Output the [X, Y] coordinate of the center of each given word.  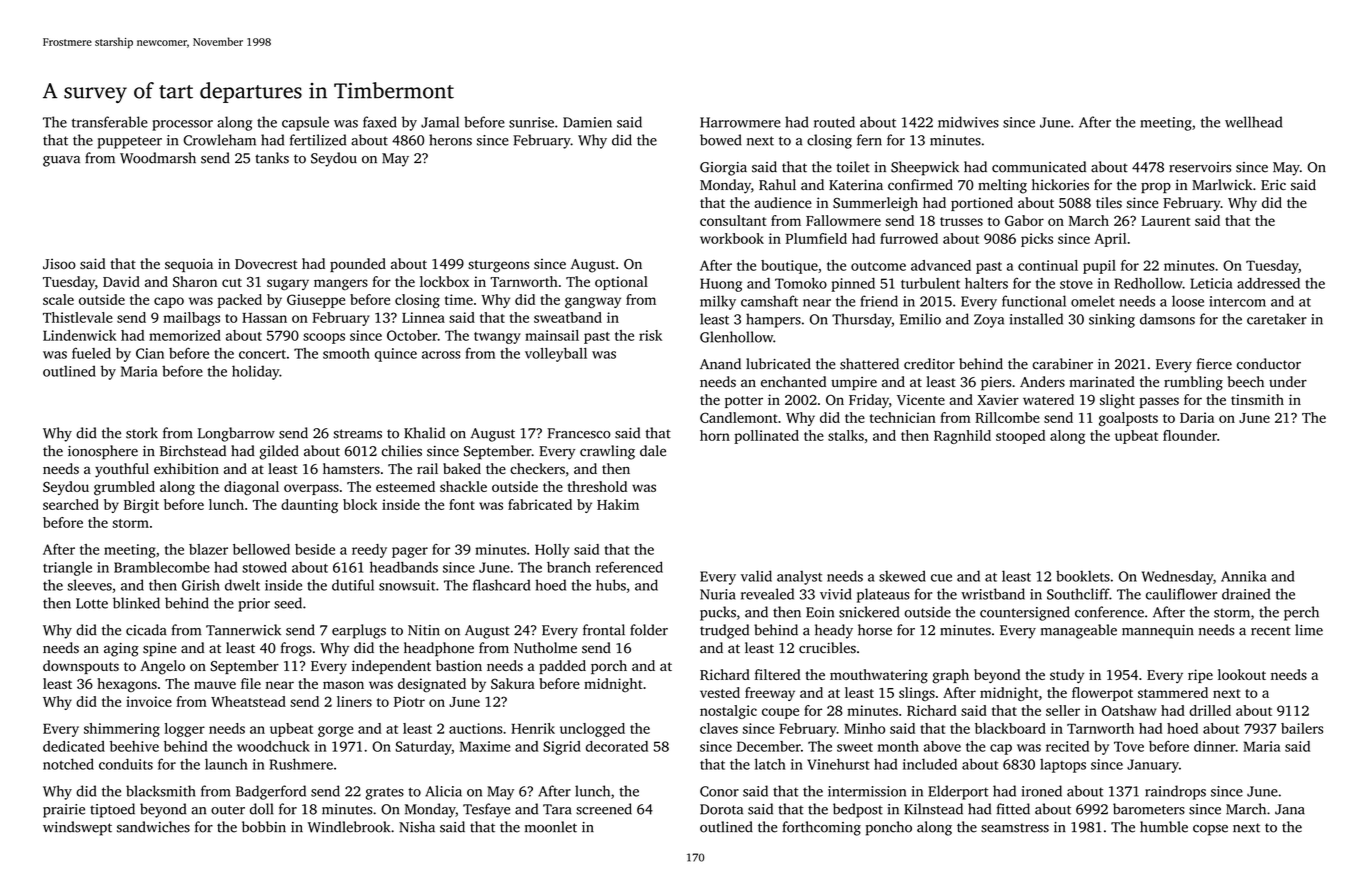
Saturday [424, 748]
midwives [968, 122]
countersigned [1025, 613]
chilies [402, 451]
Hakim [618, 504]
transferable [110, 122]
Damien [587, 122]
